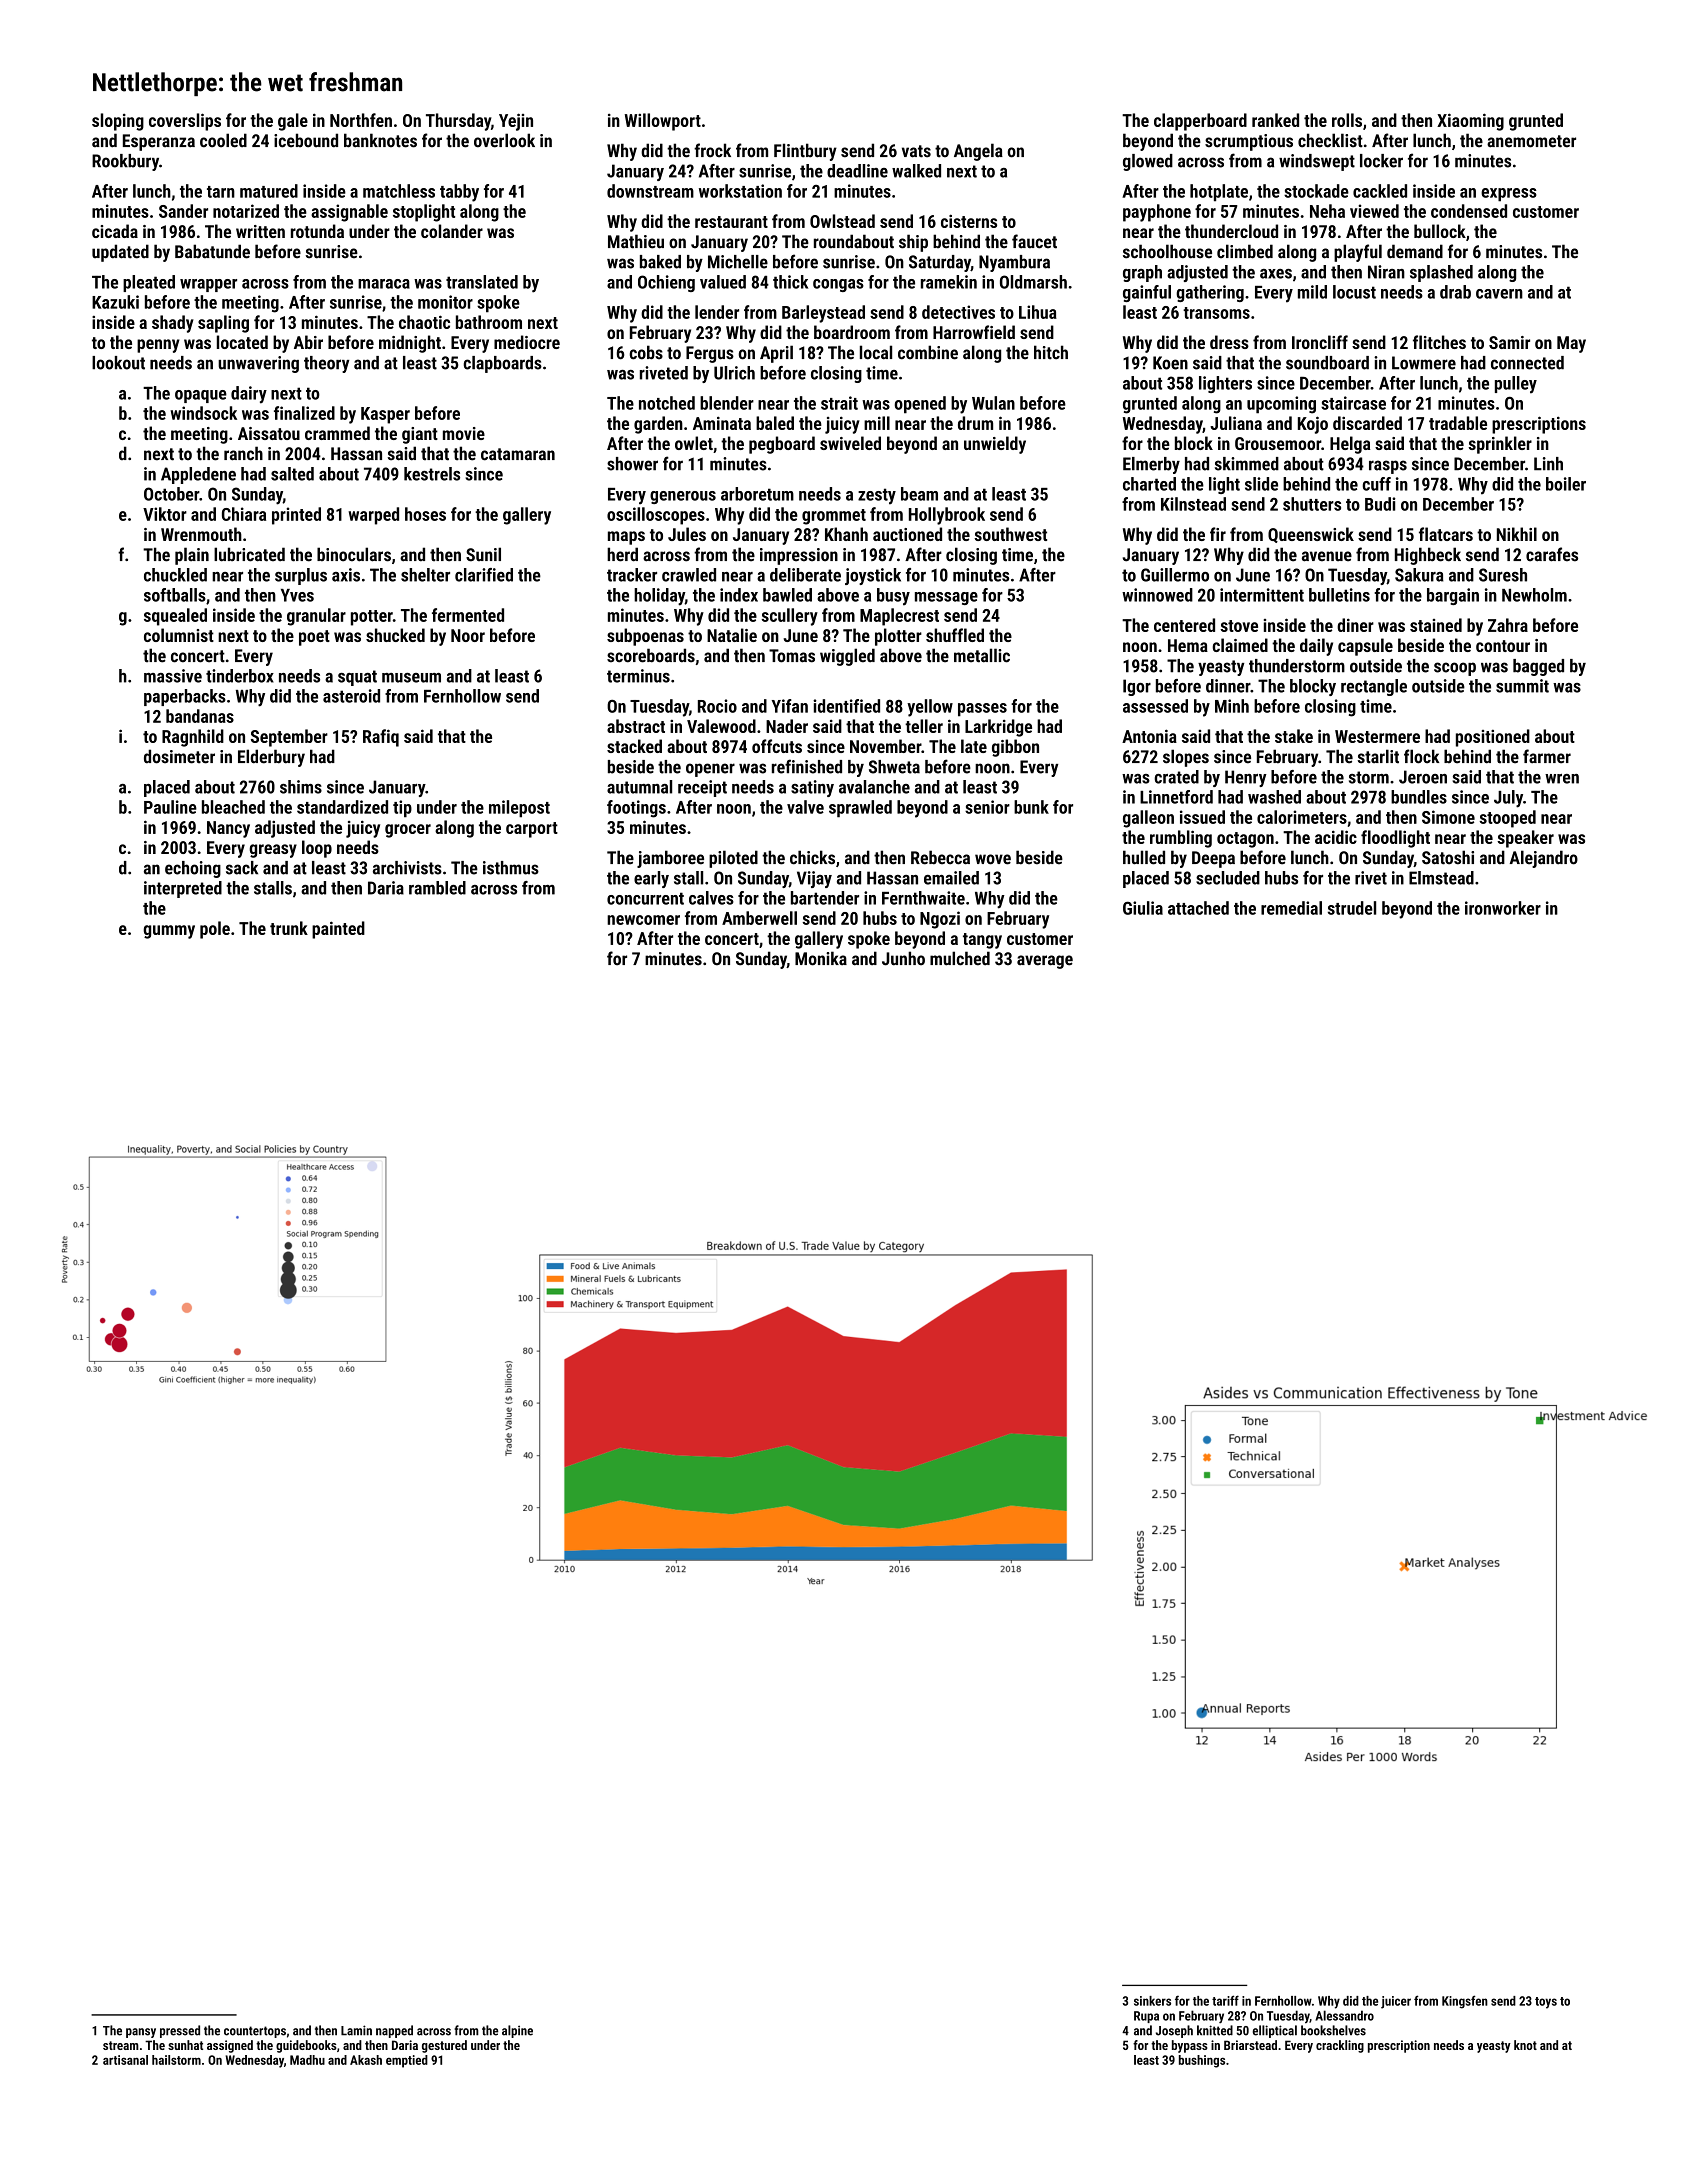  Describe the element at coordinates (517, 2031) in the screenshot. I see `alpine` at that location.
